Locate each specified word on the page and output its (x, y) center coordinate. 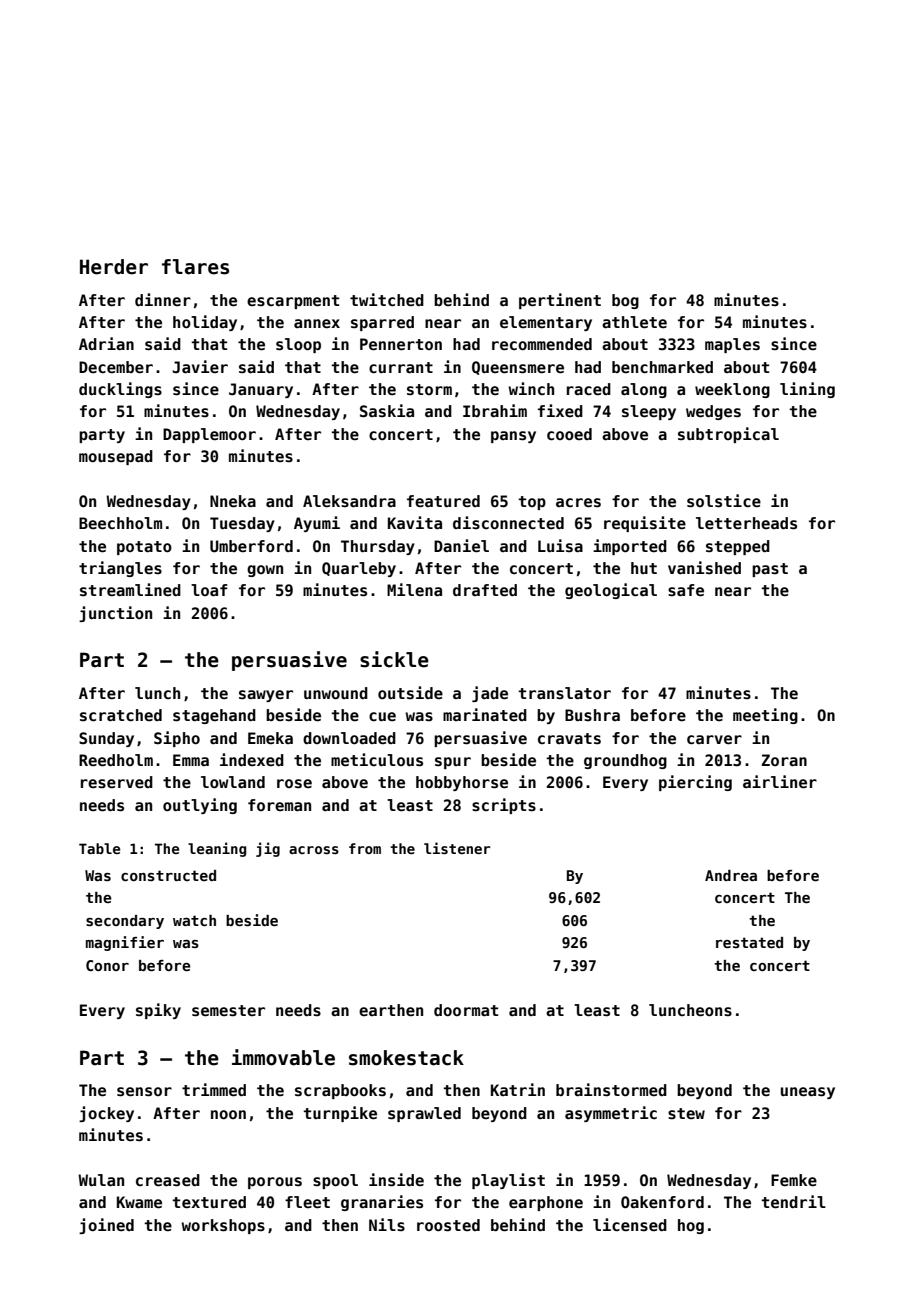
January (261, 390)
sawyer (266, 696)
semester (228, 1011)
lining (807, 390)
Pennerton (401, 344)
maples (732, 345)
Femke (794, 1180)
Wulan (101, 1180)
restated (749, 942)
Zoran (784, 760)
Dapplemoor (209, 435)
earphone (546, 1203)
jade (490, 694)
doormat (466, 1010)
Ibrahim (495, 410)
